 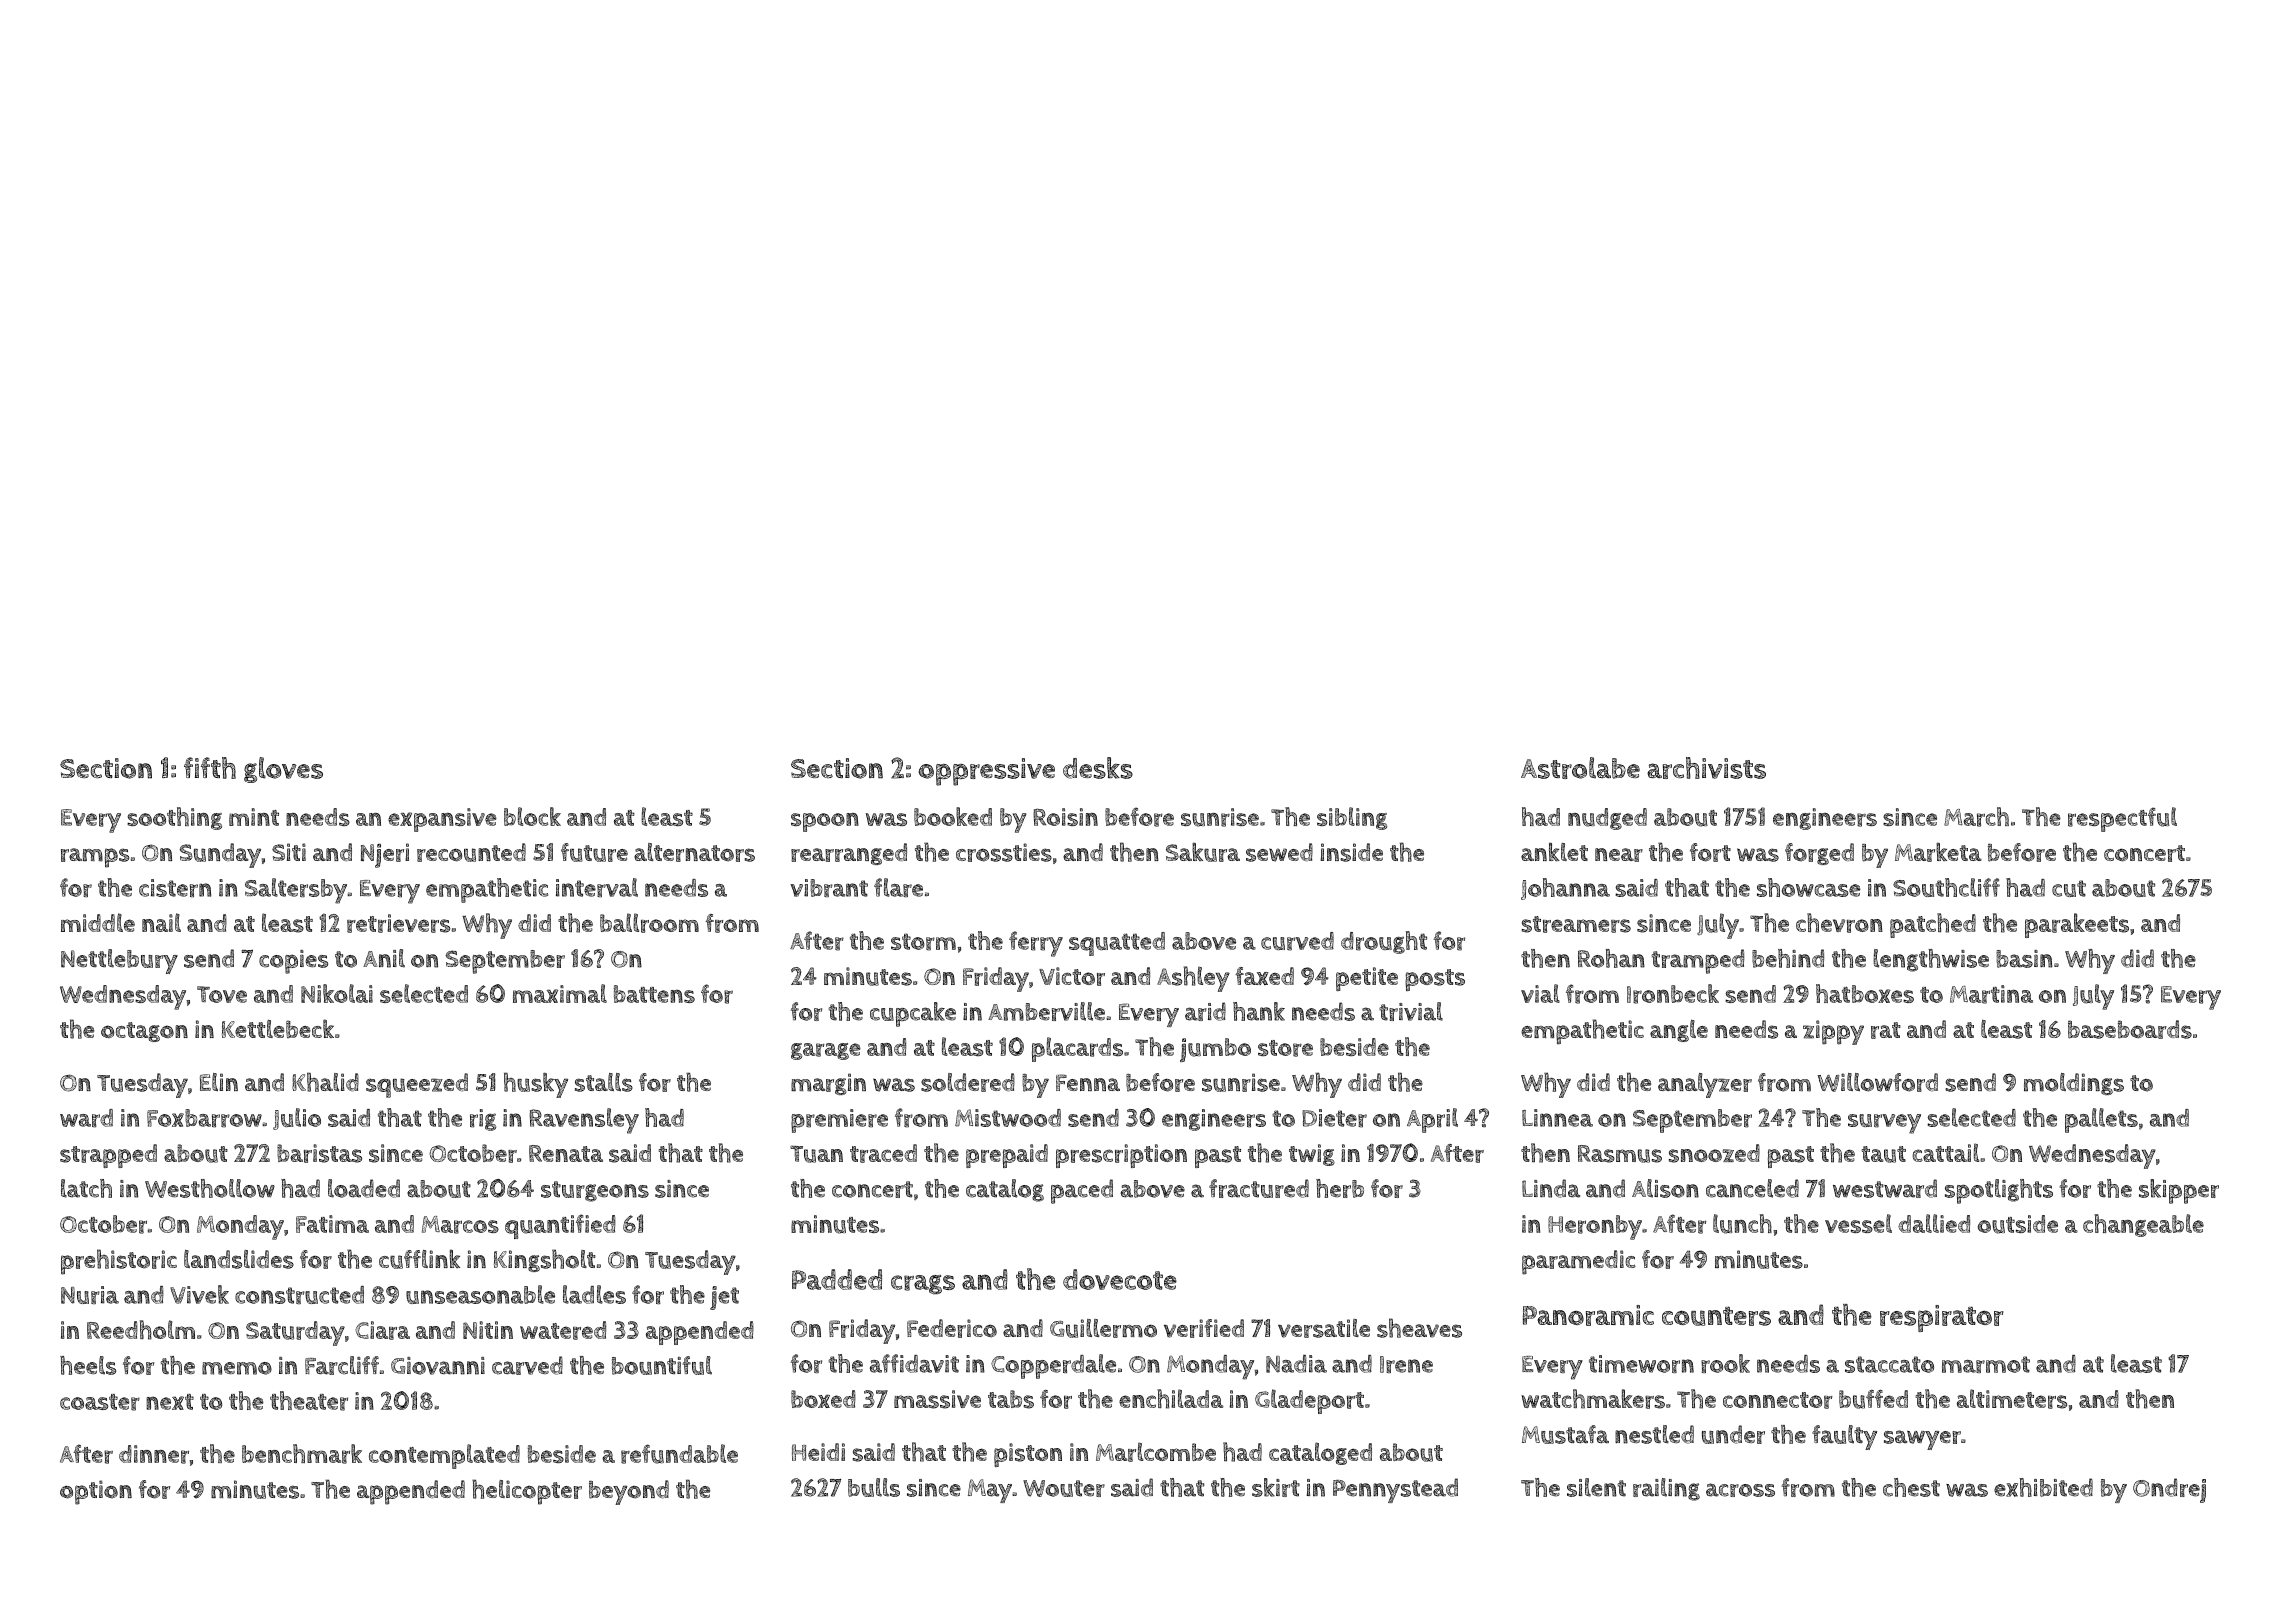 I want to click on marmot, so click(x=1986, y=1364).
